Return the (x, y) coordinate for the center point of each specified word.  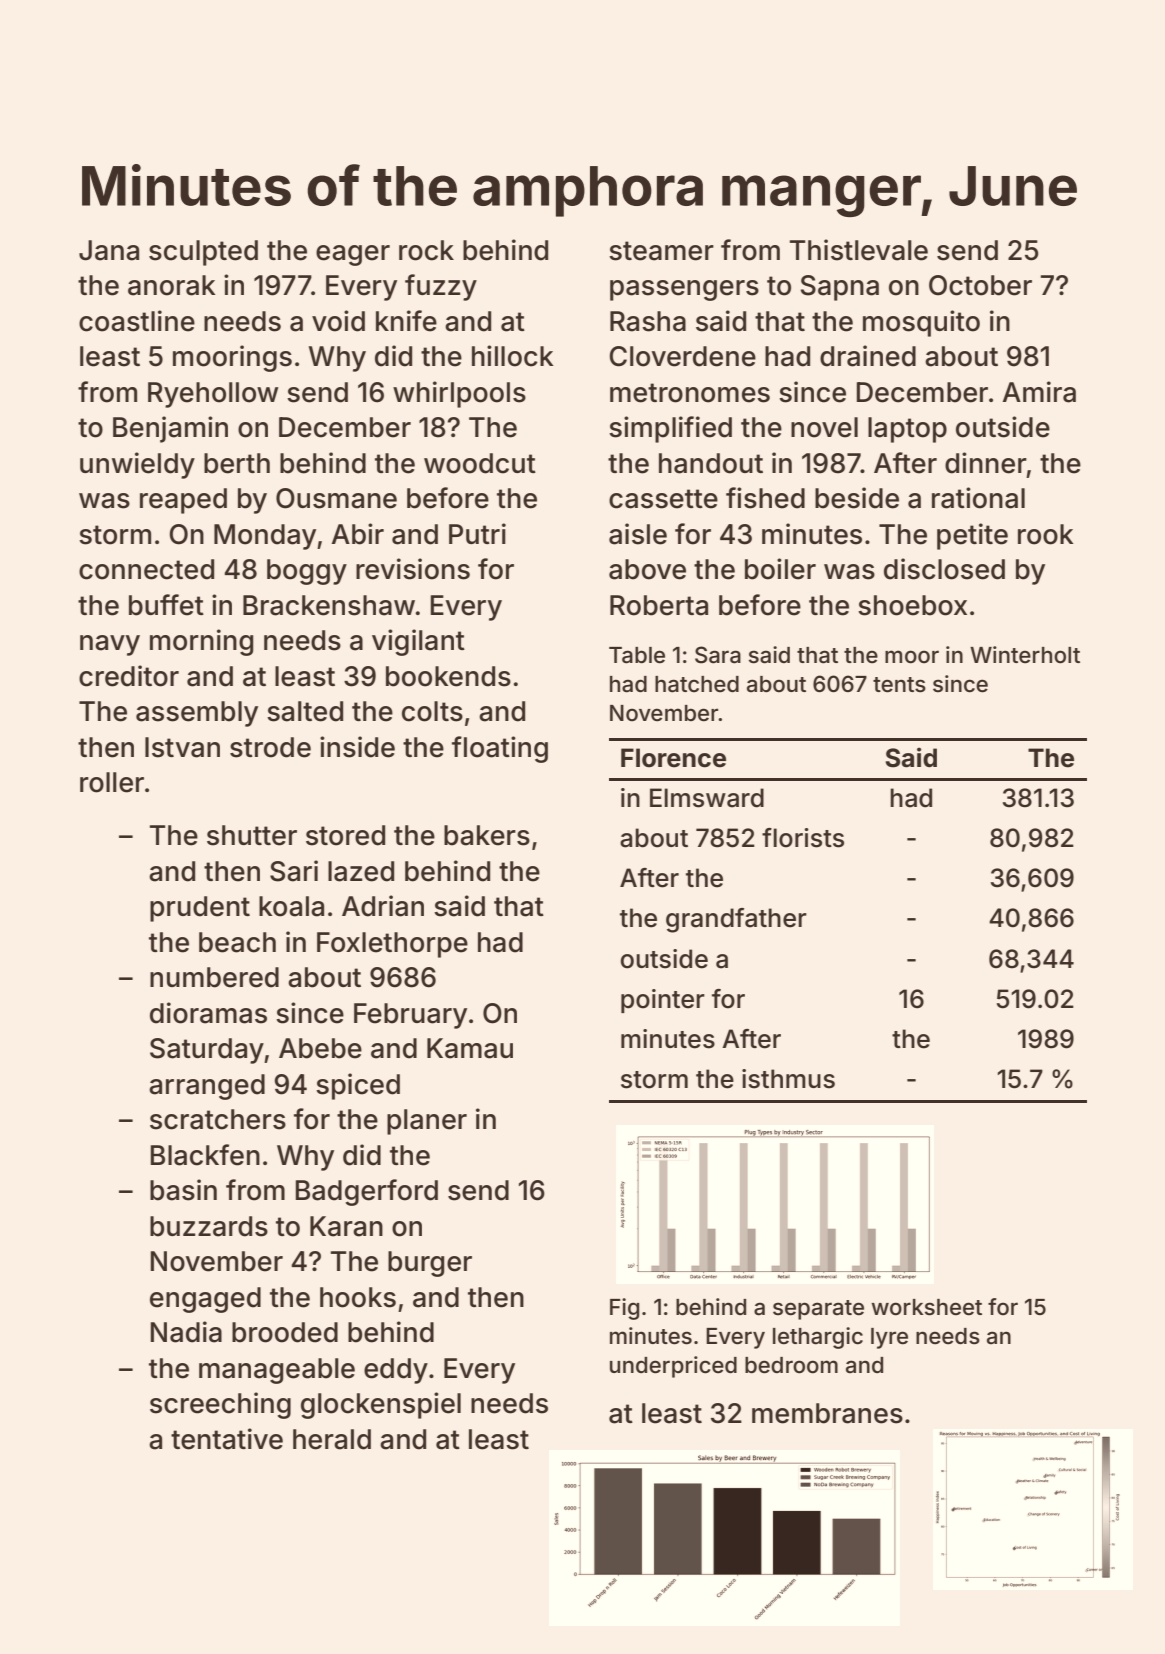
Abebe (320, 1048)
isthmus (788, 1079)
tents (899, 685)
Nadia (186, 1332)
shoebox (912, 605)
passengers (684, 290)
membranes (827, 1413)
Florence (673, 758)
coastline (137, 321)
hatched (697, 684)
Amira (1039, 392)
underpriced (673, 1367)
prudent (200, 909)
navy (110, 645)
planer (427, 1122)
